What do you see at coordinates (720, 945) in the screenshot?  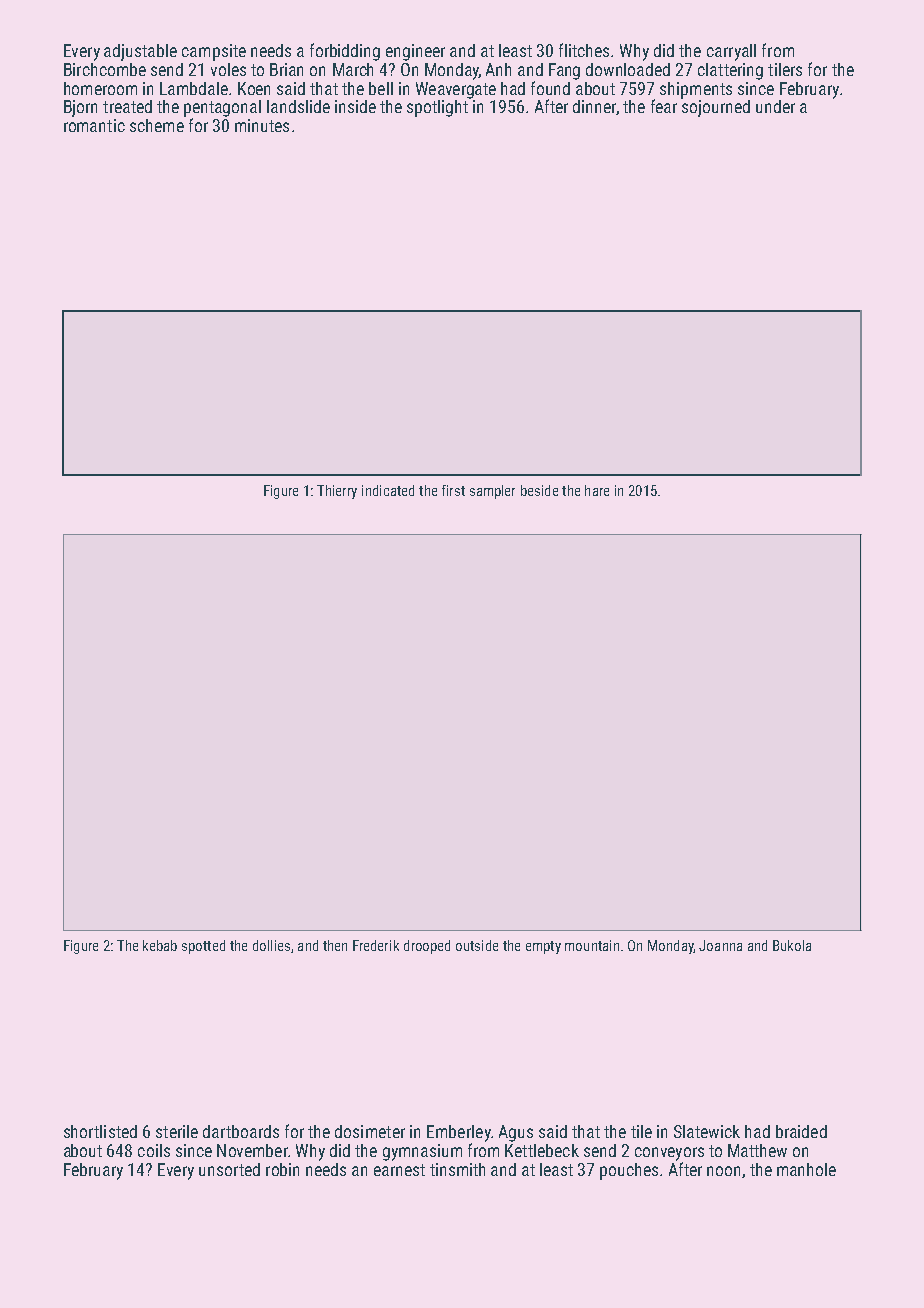 I see `Joanna` at bounding box center [720, 945].
